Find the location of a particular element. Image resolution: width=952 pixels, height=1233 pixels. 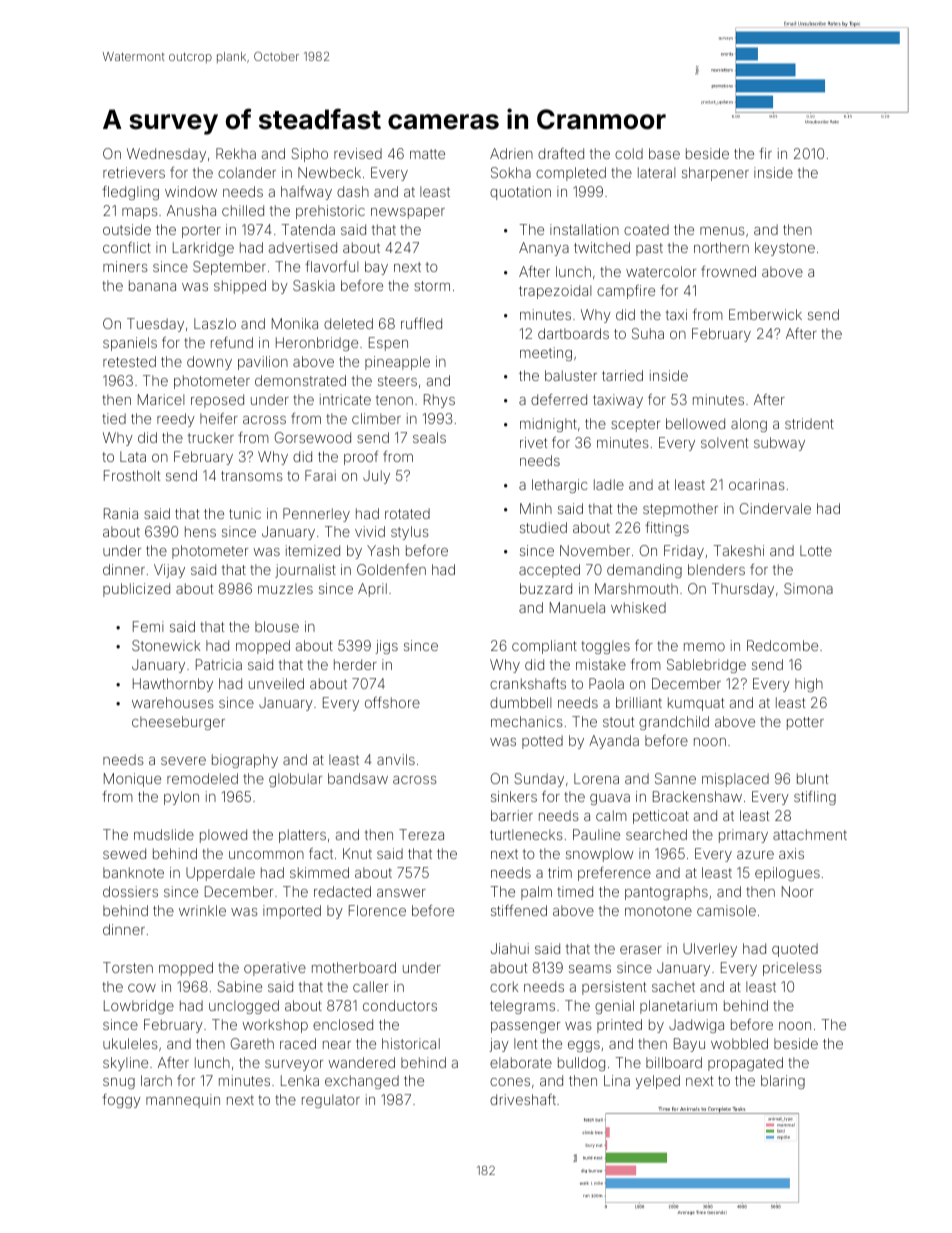

storm is located at coordinates (432, 286).
